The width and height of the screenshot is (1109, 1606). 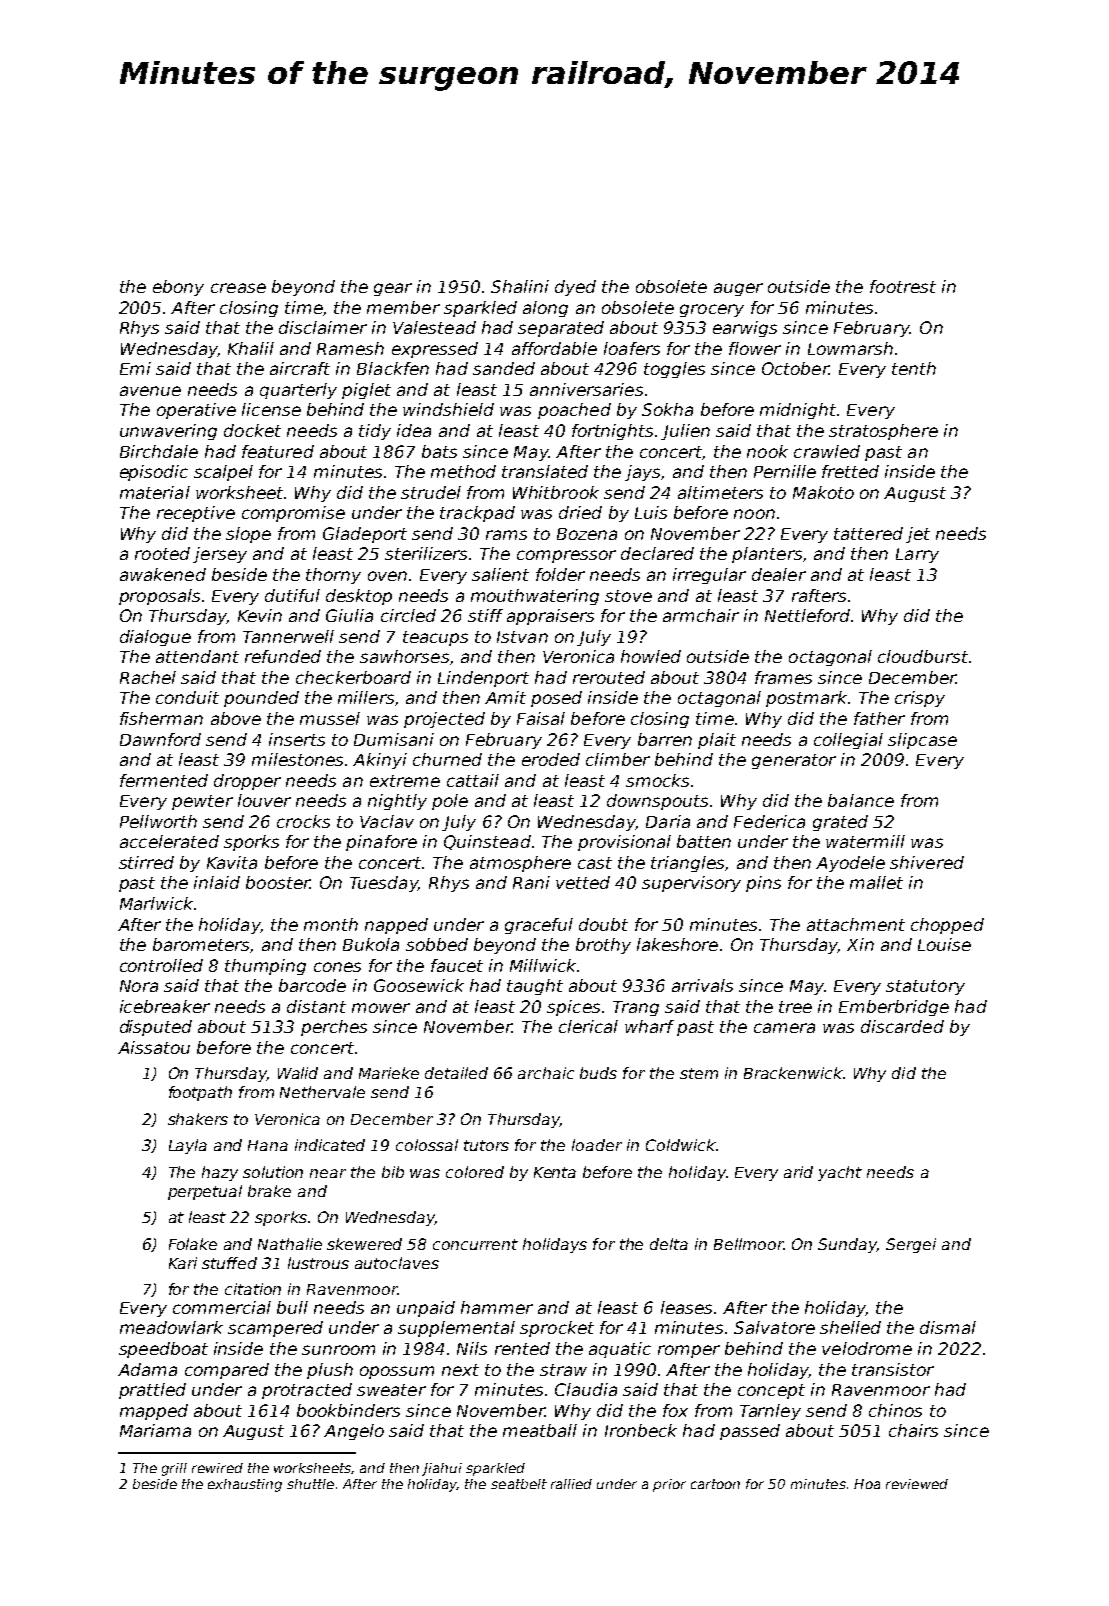 What do you see at coordinates (575, 288) in the screenshot?
I see `dyed` at bounding box center [575, 288].
